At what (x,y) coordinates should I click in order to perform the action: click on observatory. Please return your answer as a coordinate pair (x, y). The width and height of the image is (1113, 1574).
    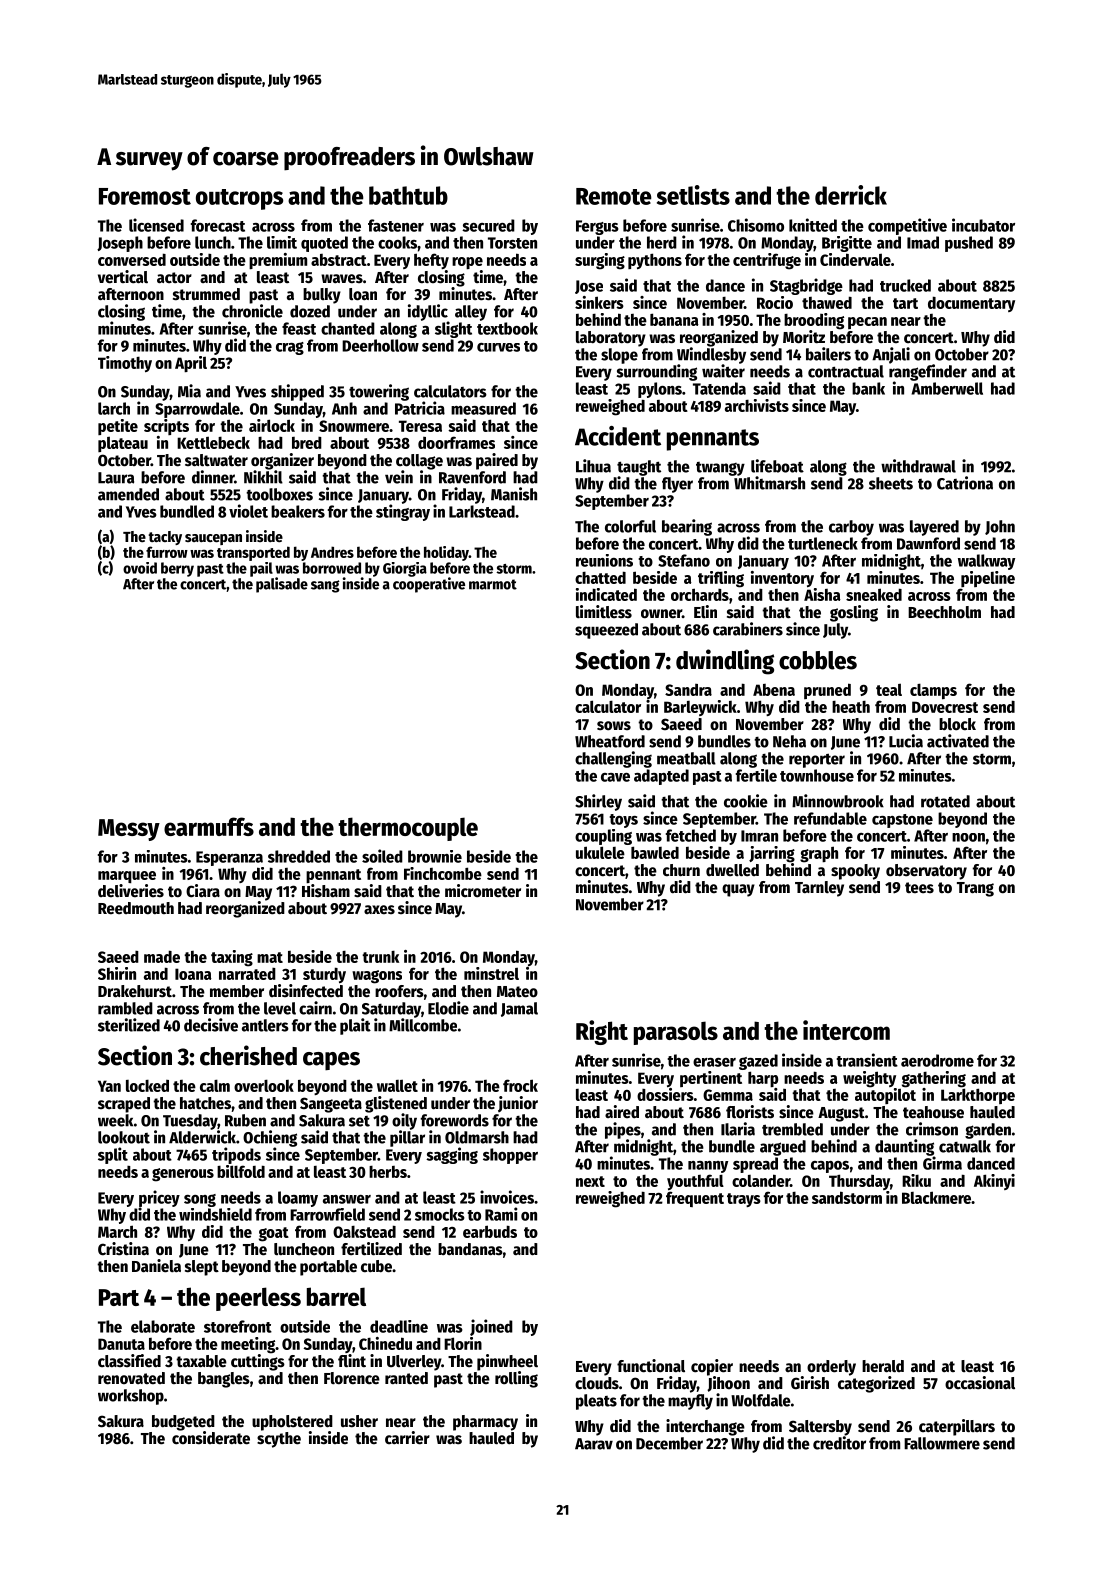
    Looking at the image, I should click on (926, 872).
